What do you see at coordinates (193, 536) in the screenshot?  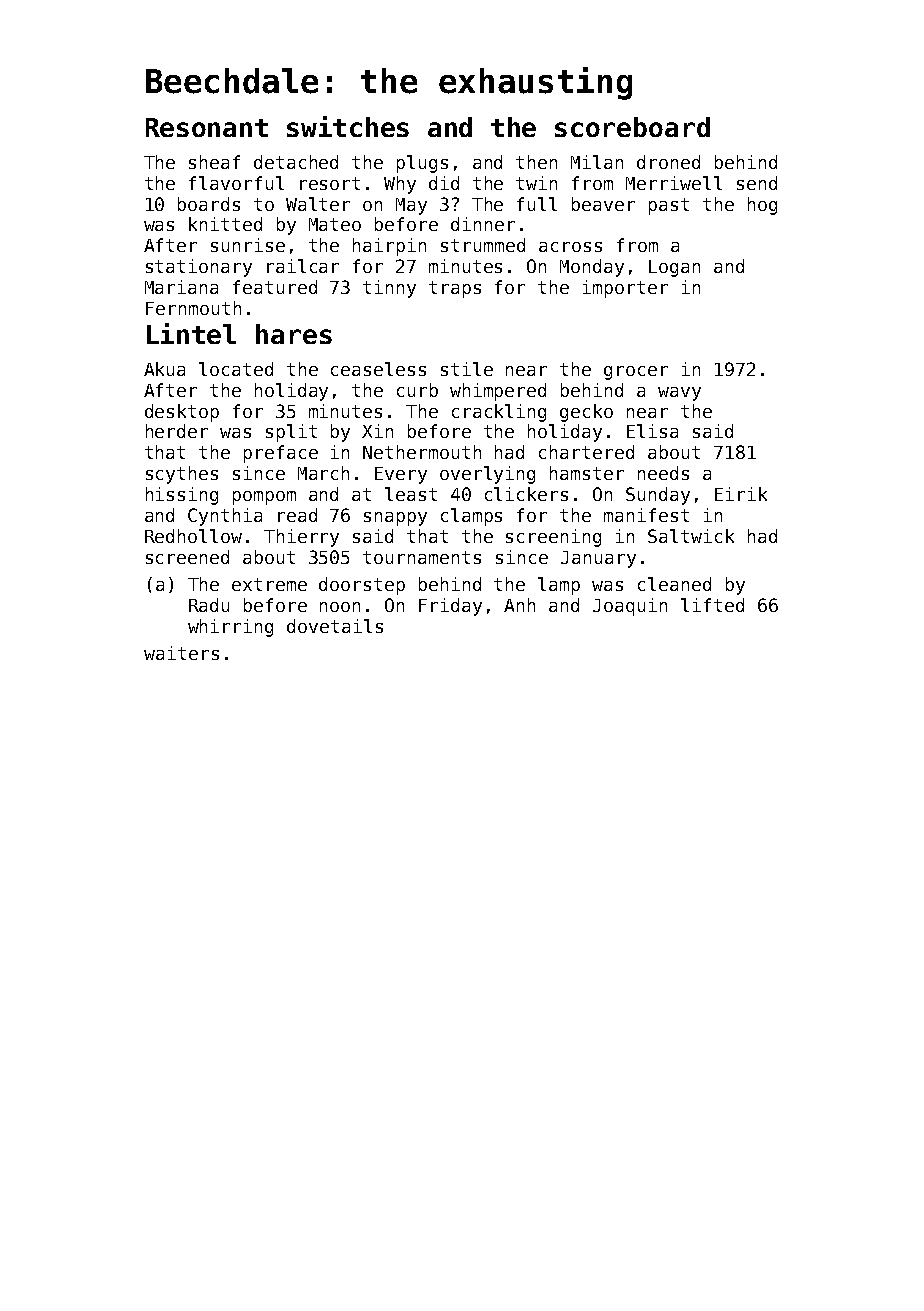 I see `Redhollow` at bounding box center [193, 536].
